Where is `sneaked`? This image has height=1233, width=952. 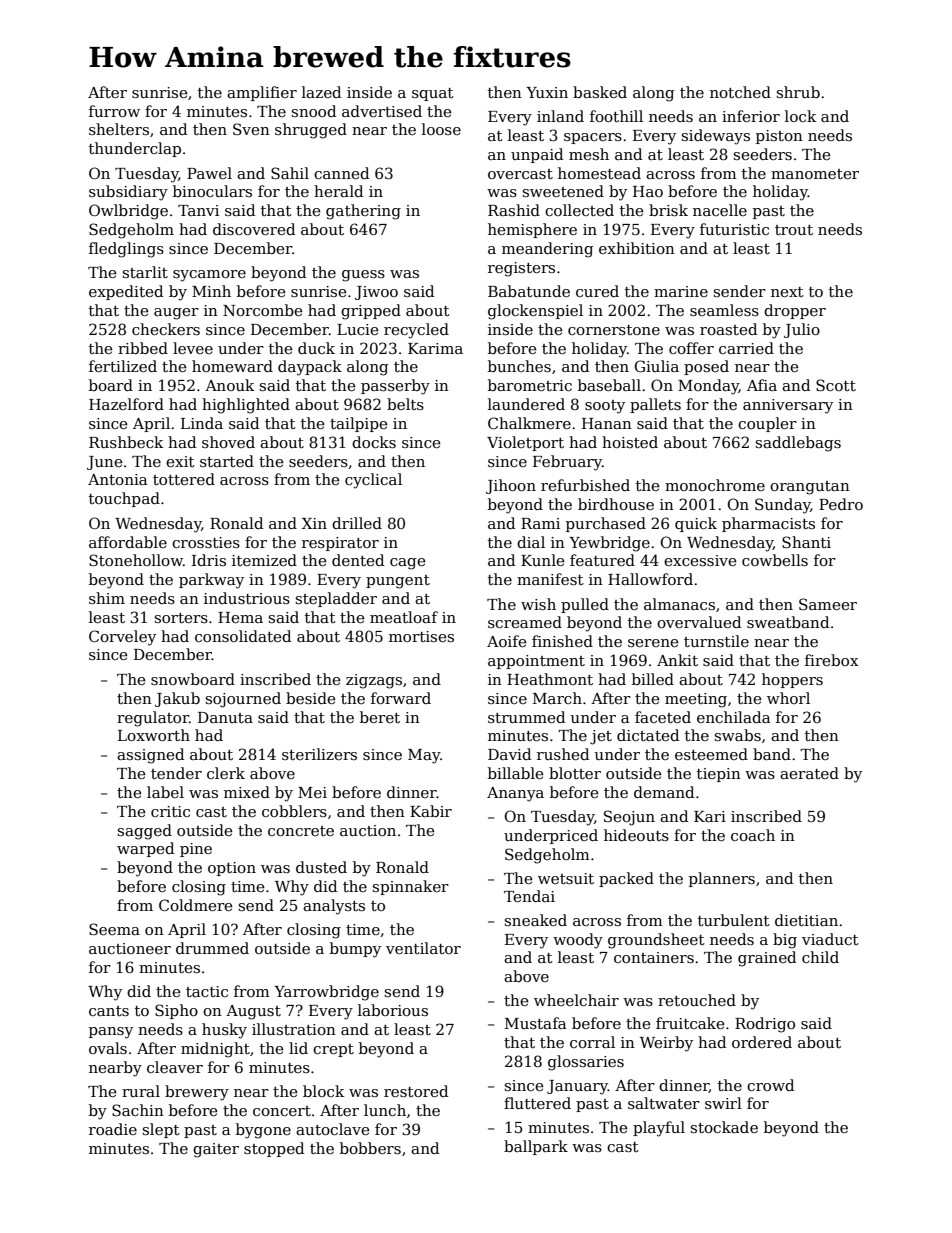 sneaked is located at coordinates (536, 920).
